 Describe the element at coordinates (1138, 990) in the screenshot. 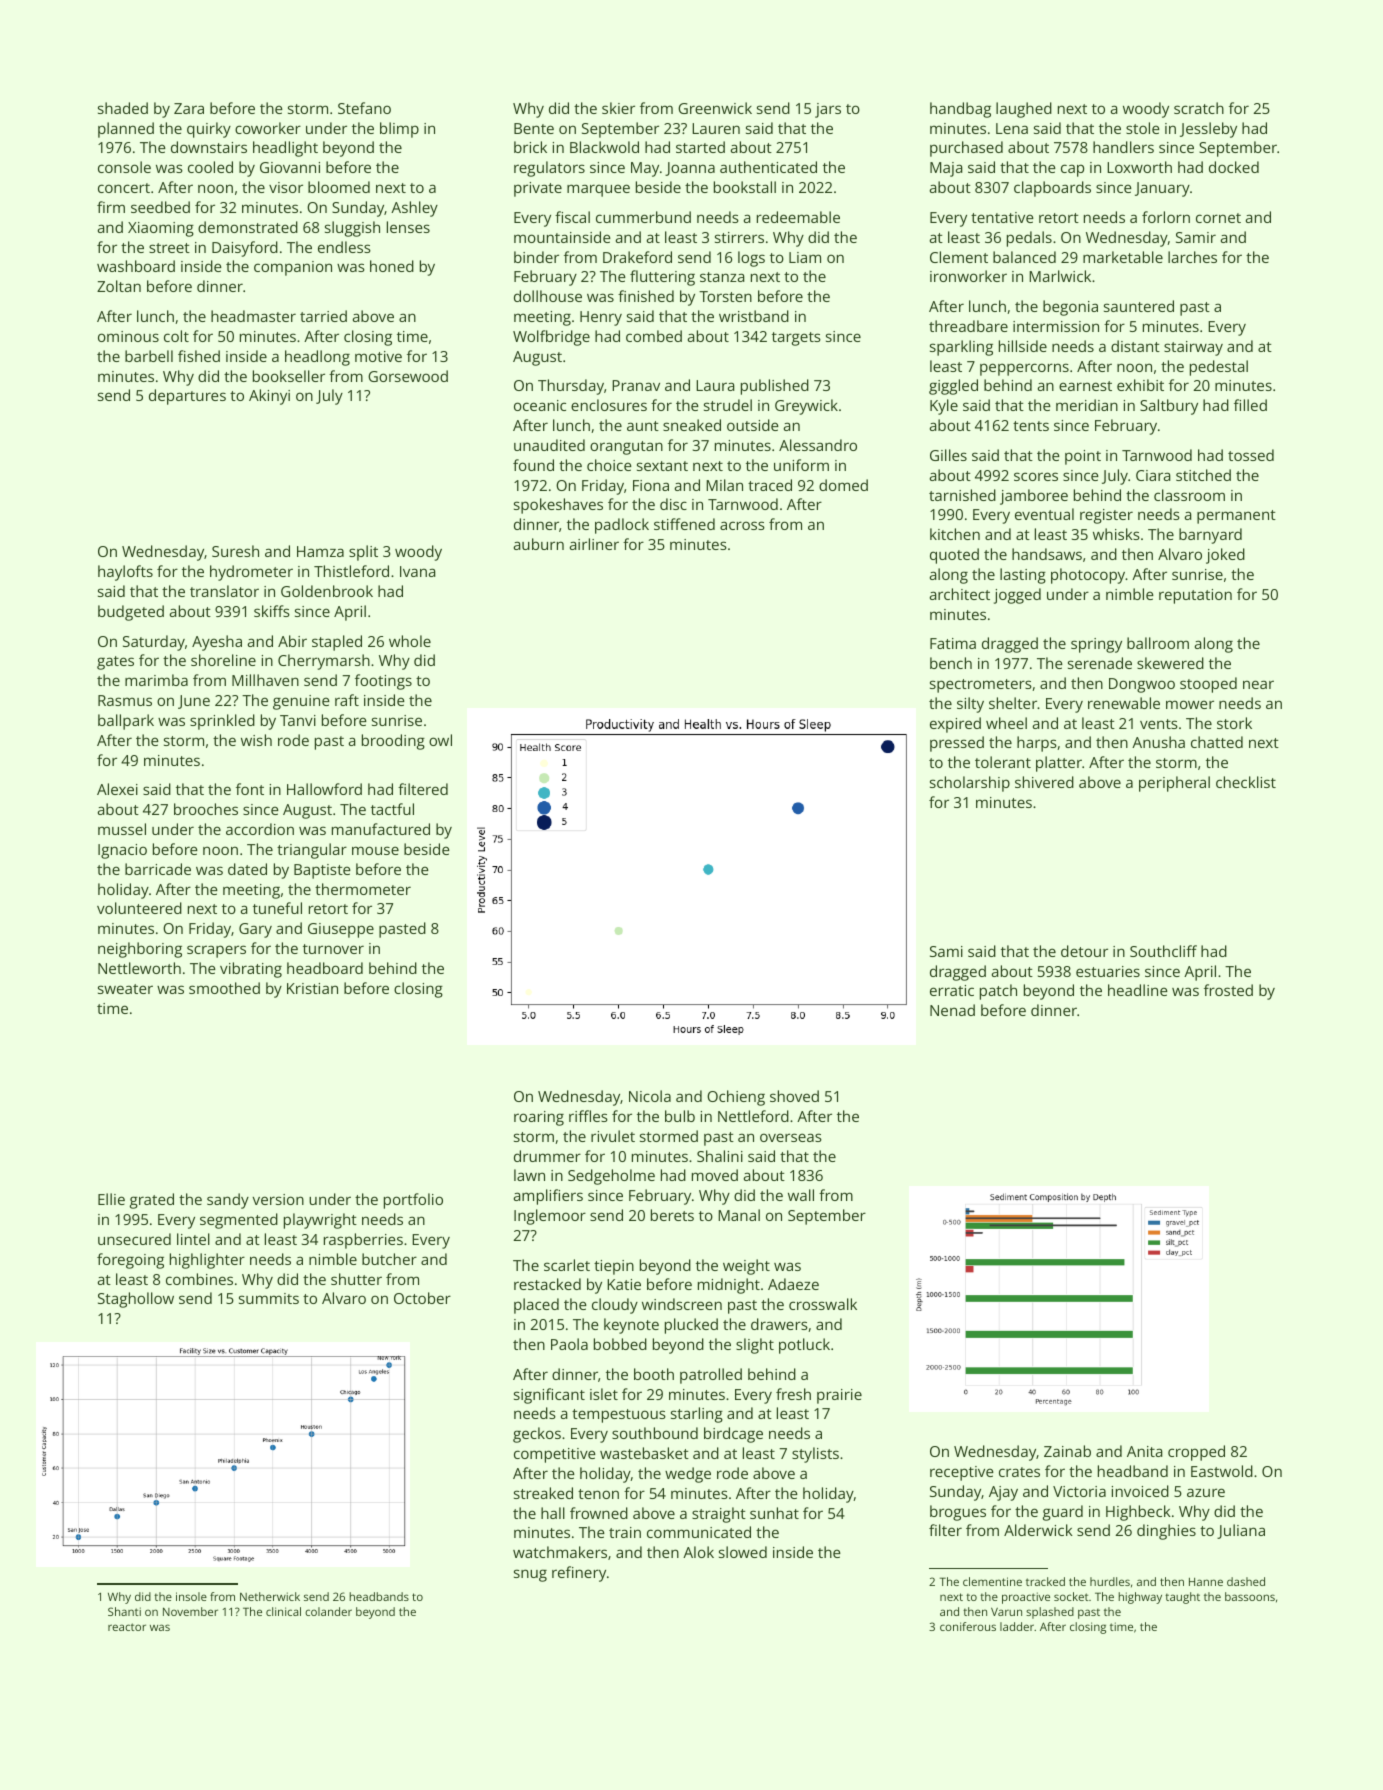

I see `headline` at that location.
